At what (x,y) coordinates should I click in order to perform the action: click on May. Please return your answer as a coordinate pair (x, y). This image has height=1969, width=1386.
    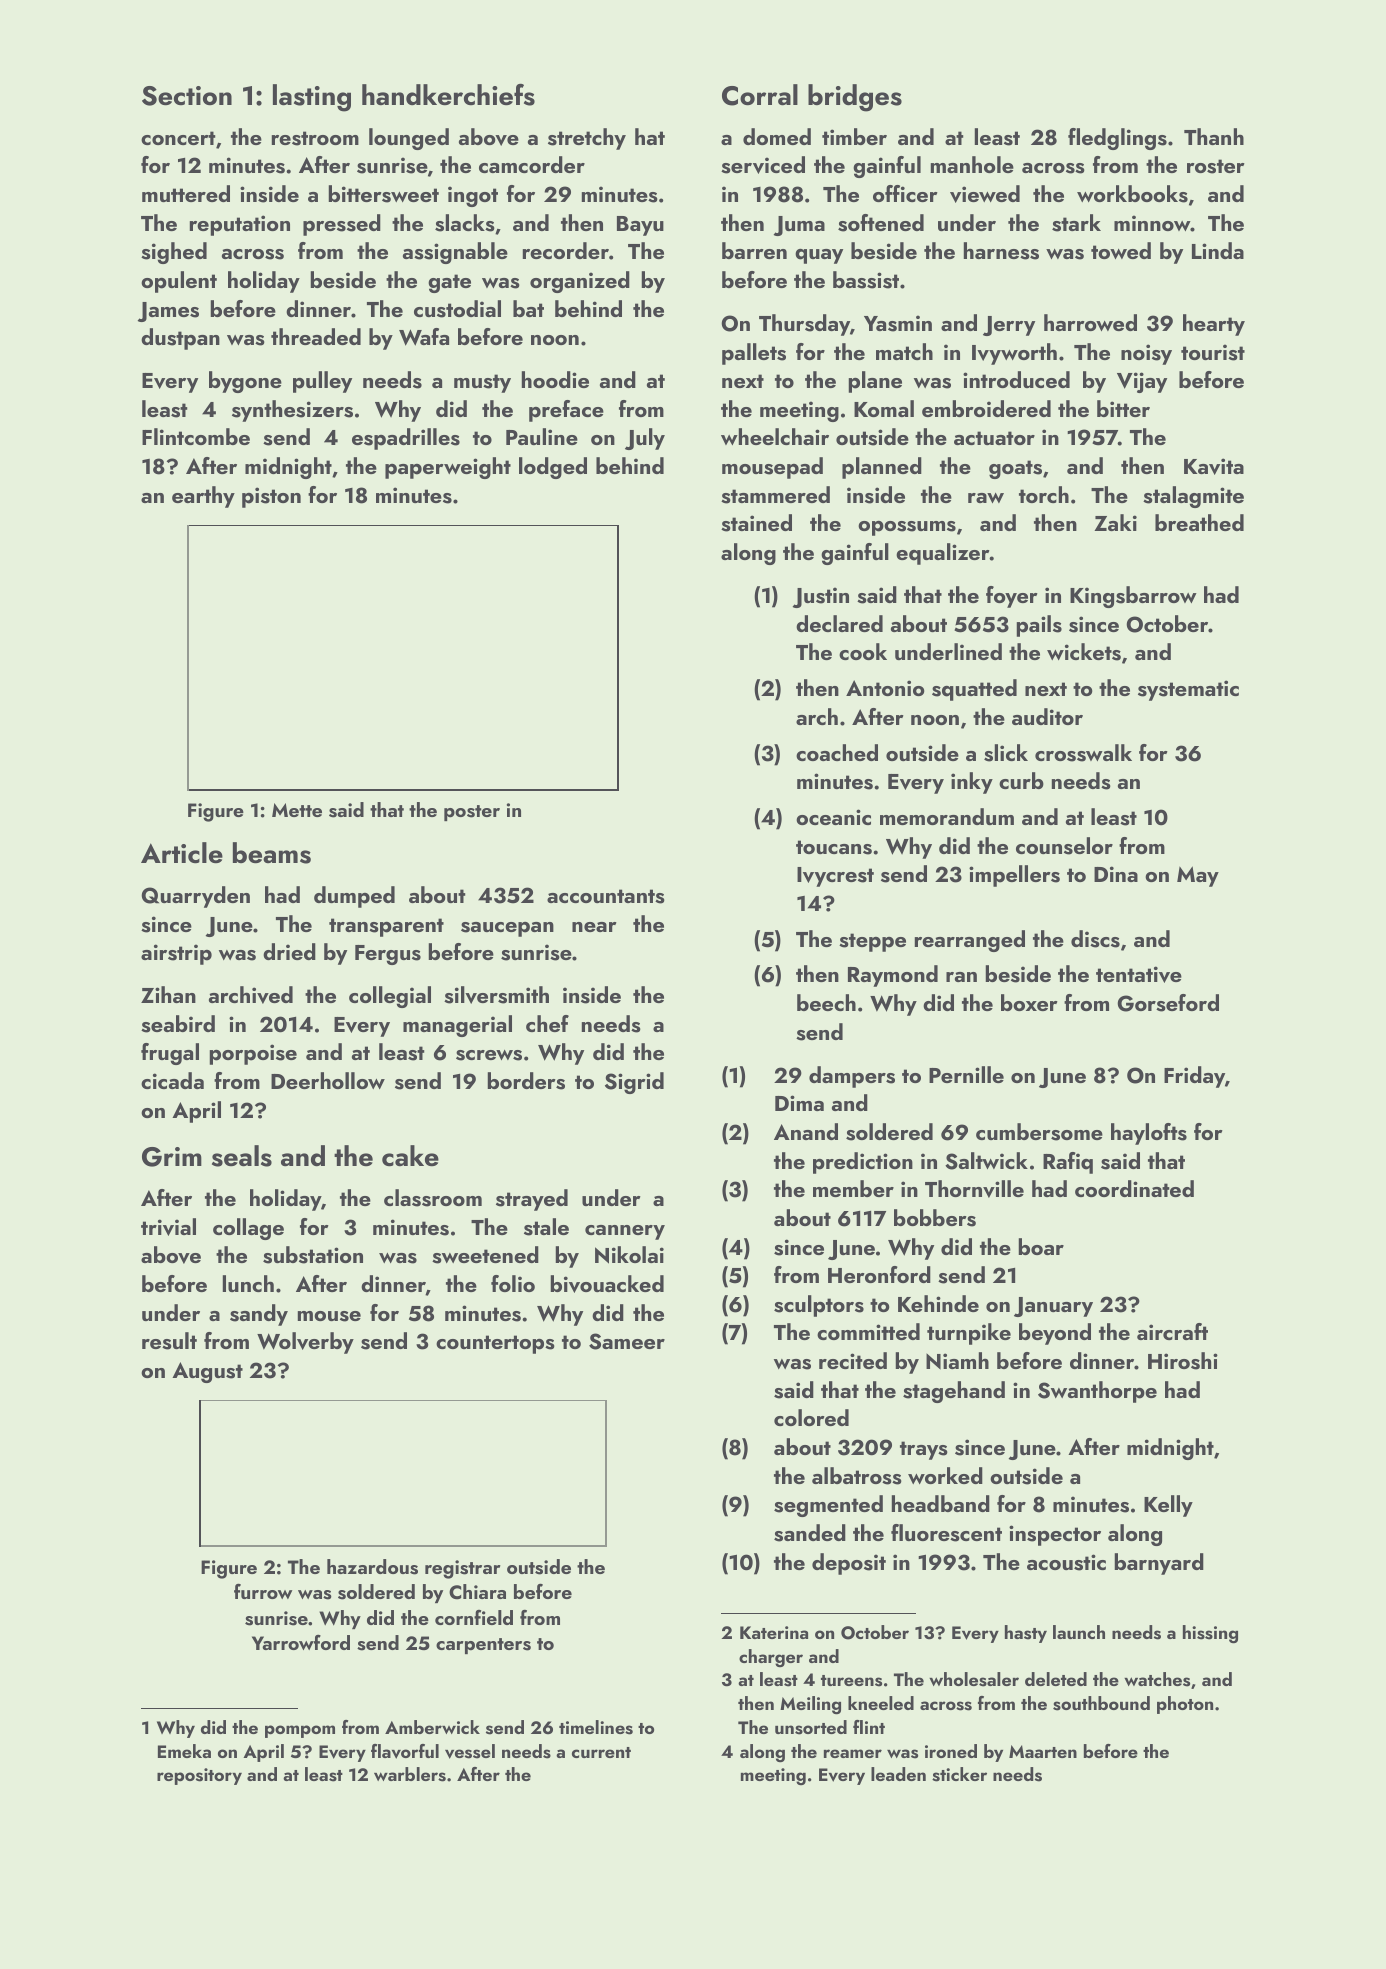
    Looking at the image, I should click on (1198, 876).
